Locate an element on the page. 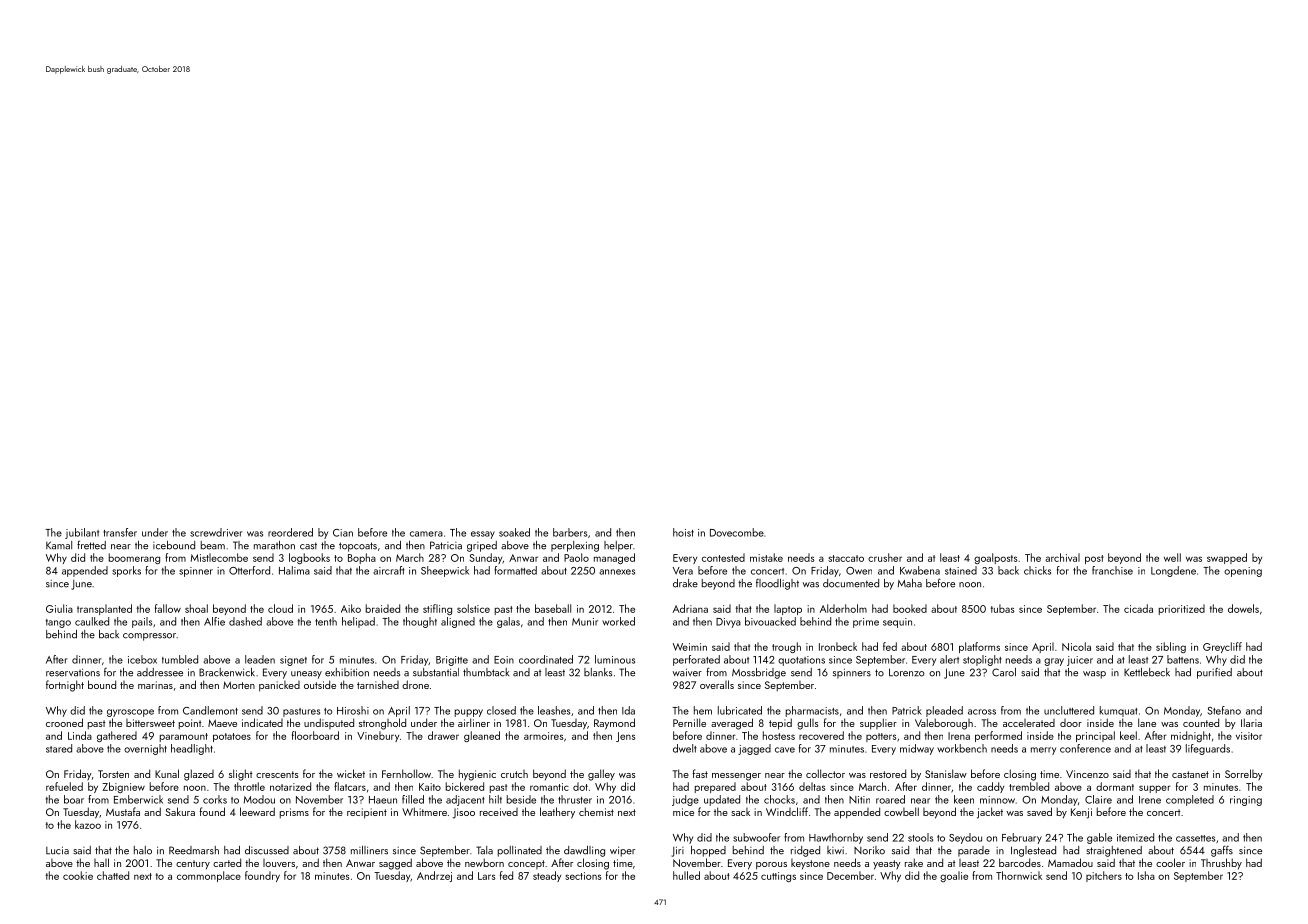 This page has height=924, width=1308. cookie is located at coordinates (78, 875).
